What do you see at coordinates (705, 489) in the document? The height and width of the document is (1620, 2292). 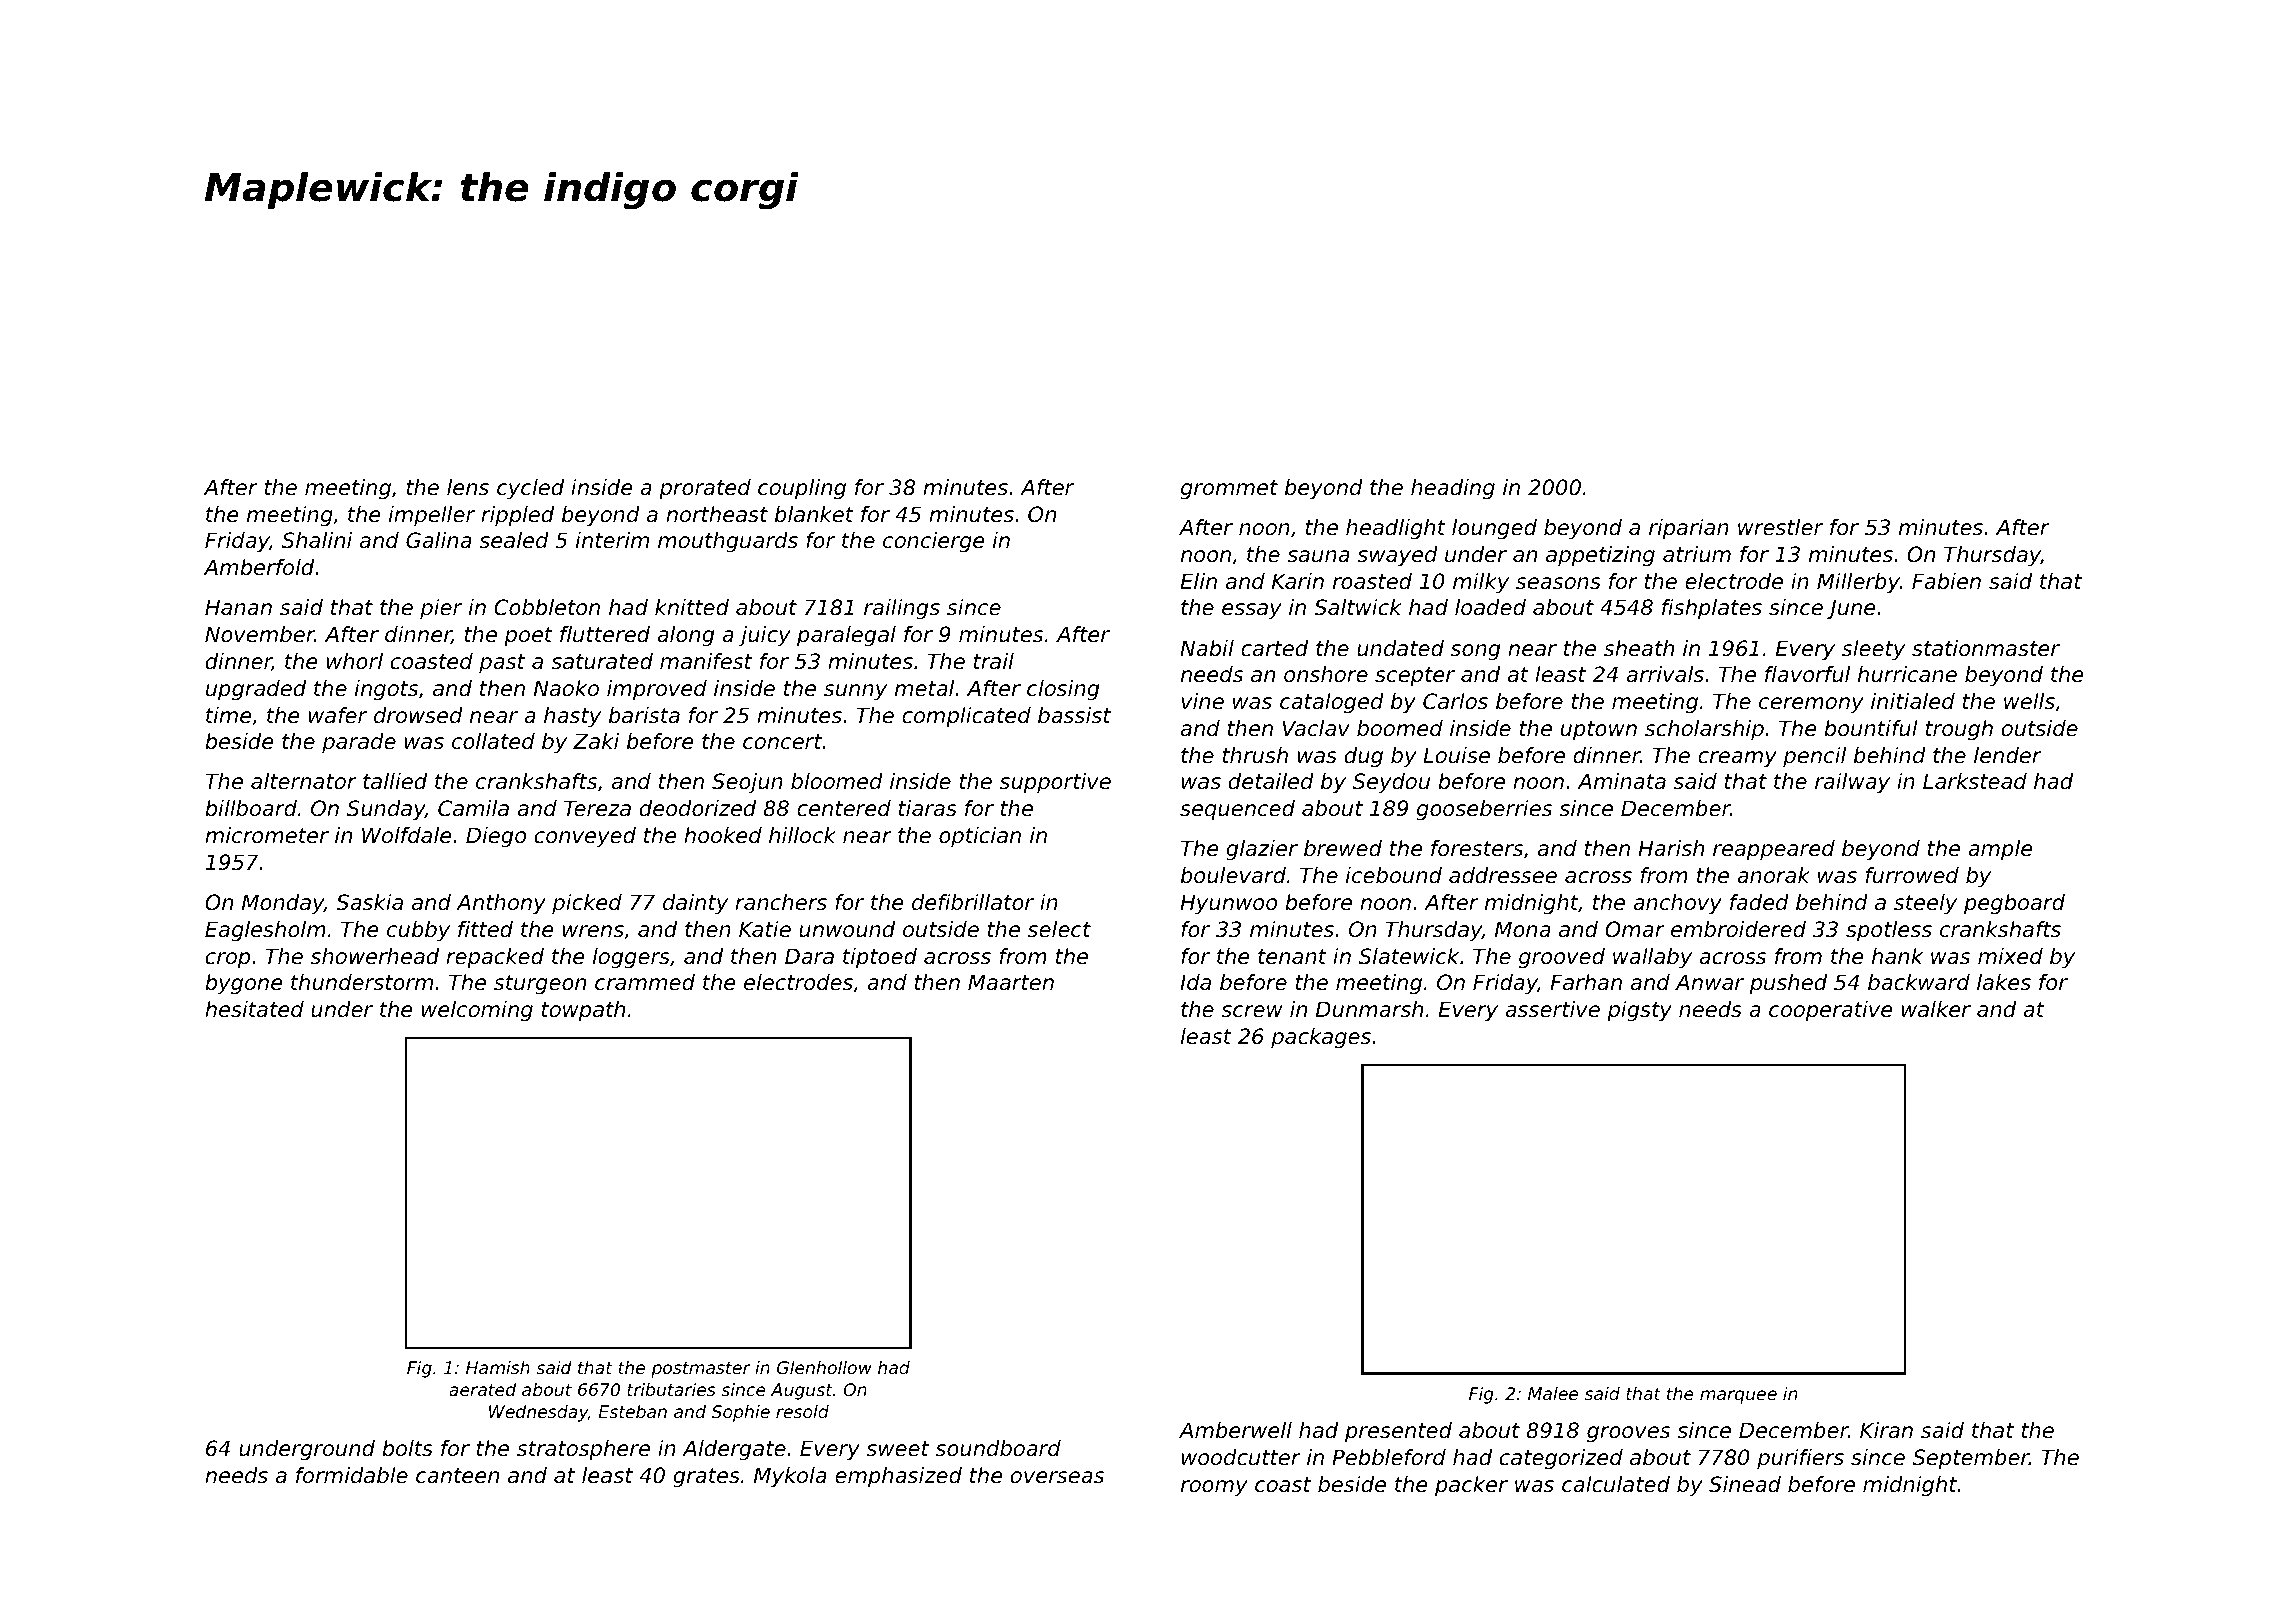 I see `prorated` at bounding box center [705, 489].
